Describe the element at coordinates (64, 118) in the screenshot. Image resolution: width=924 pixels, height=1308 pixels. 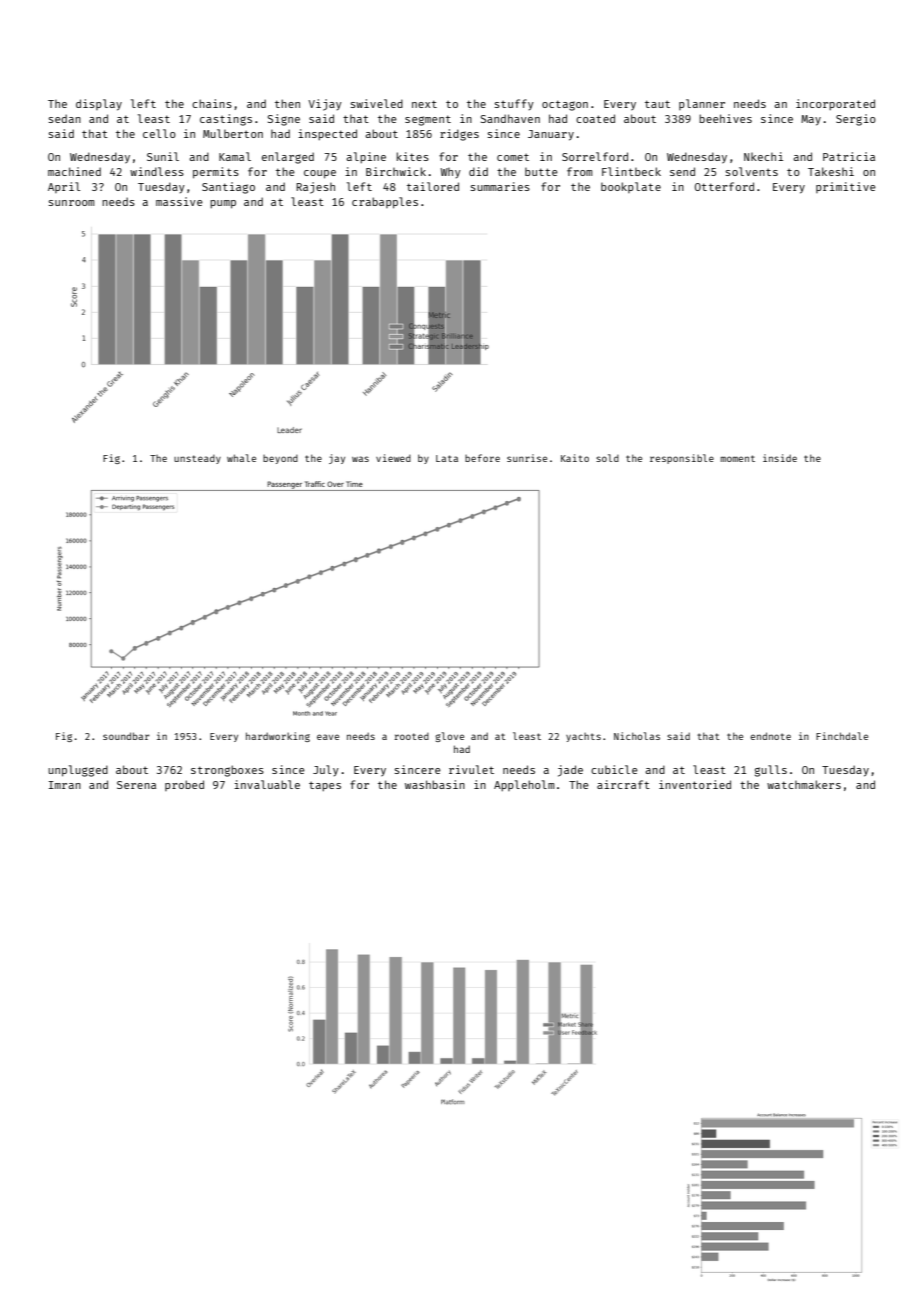
I see `sedan` at that location.
